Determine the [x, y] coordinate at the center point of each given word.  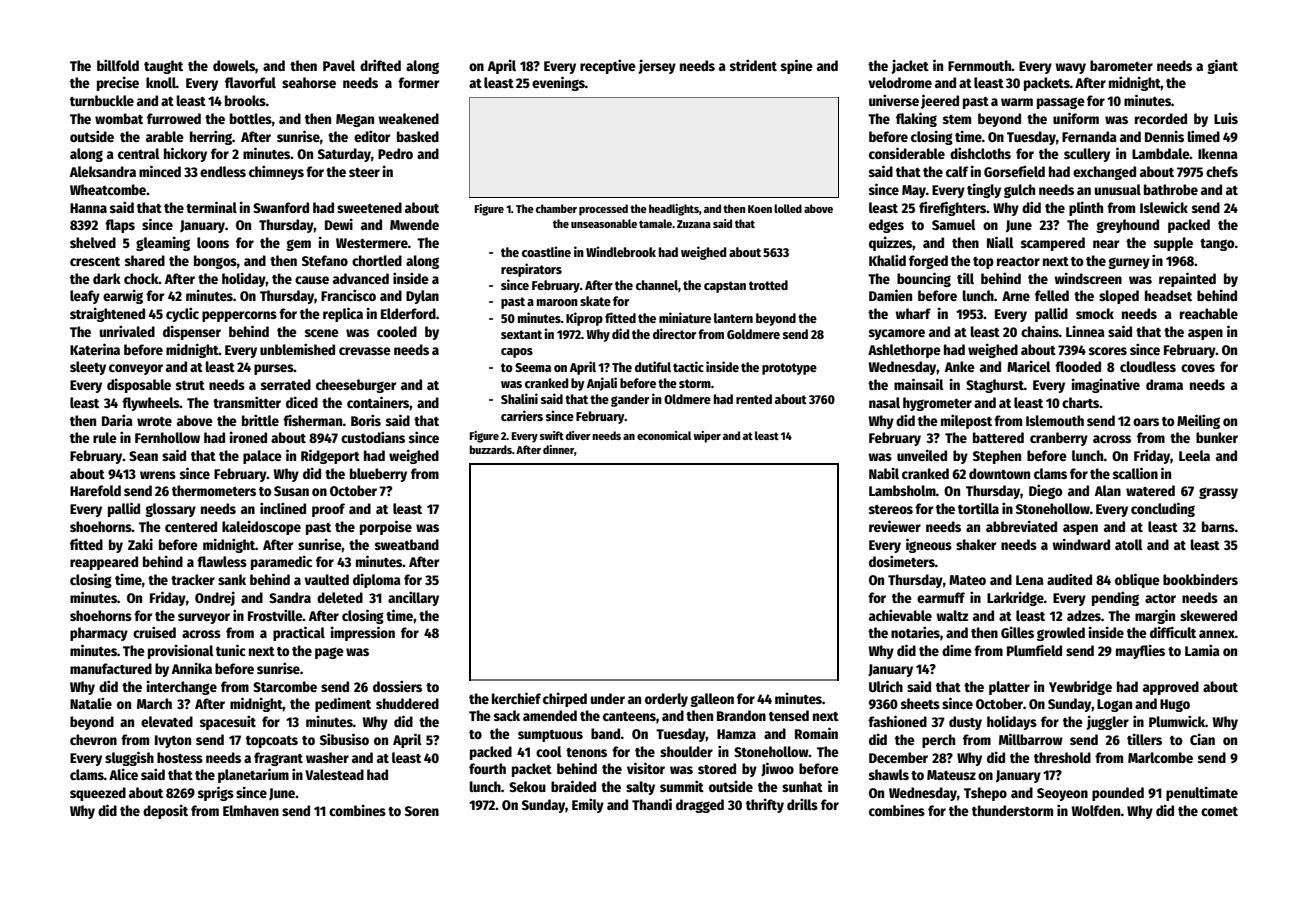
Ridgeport [330, 456]
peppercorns [239, 316]
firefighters [952, 208]
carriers [522, 415]
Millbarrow [1031, 739]
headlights [674, 210]
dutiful [653, 366]
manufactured [111, 668]
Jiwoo [777, 769]
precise [118, 83]
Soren [422, 811]
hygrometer [937, 404]
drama [1164, 384]
